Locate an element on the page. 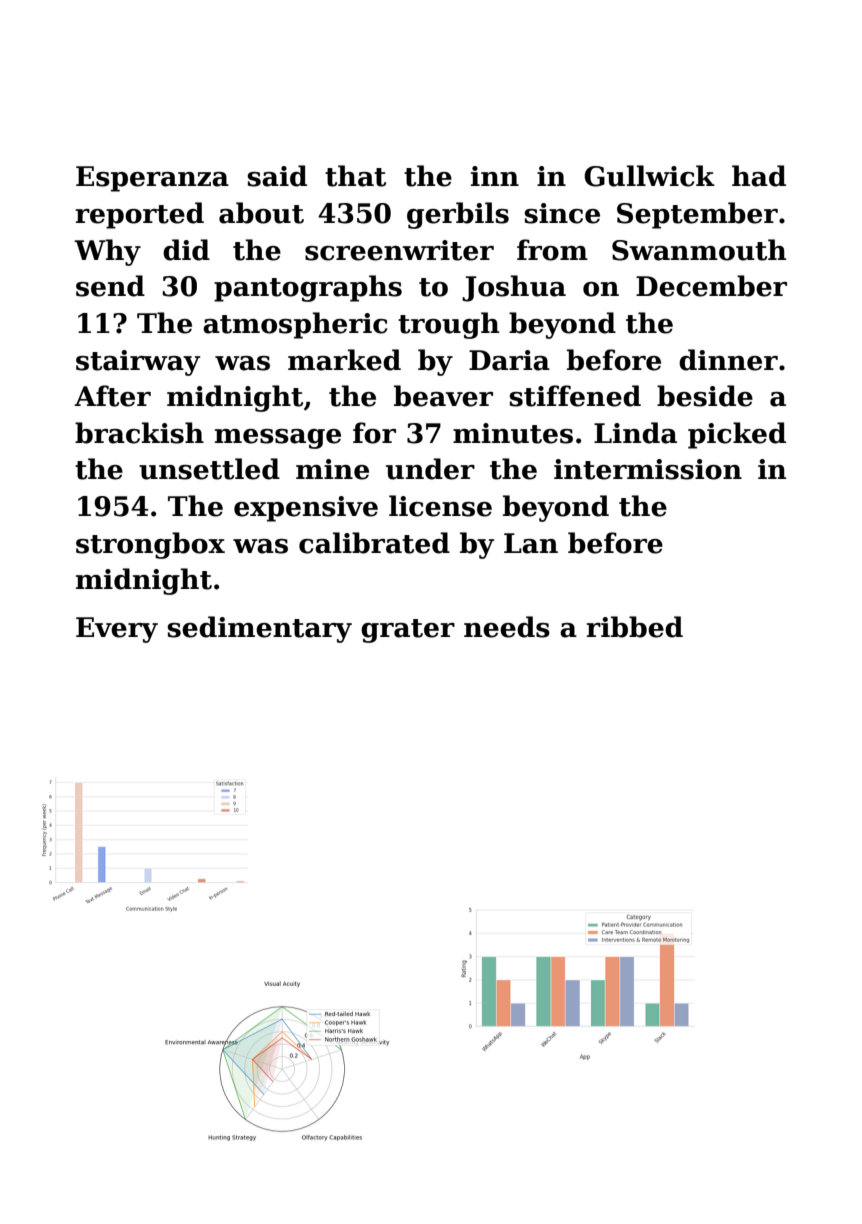  trough is located at coordinates (448, 325).
